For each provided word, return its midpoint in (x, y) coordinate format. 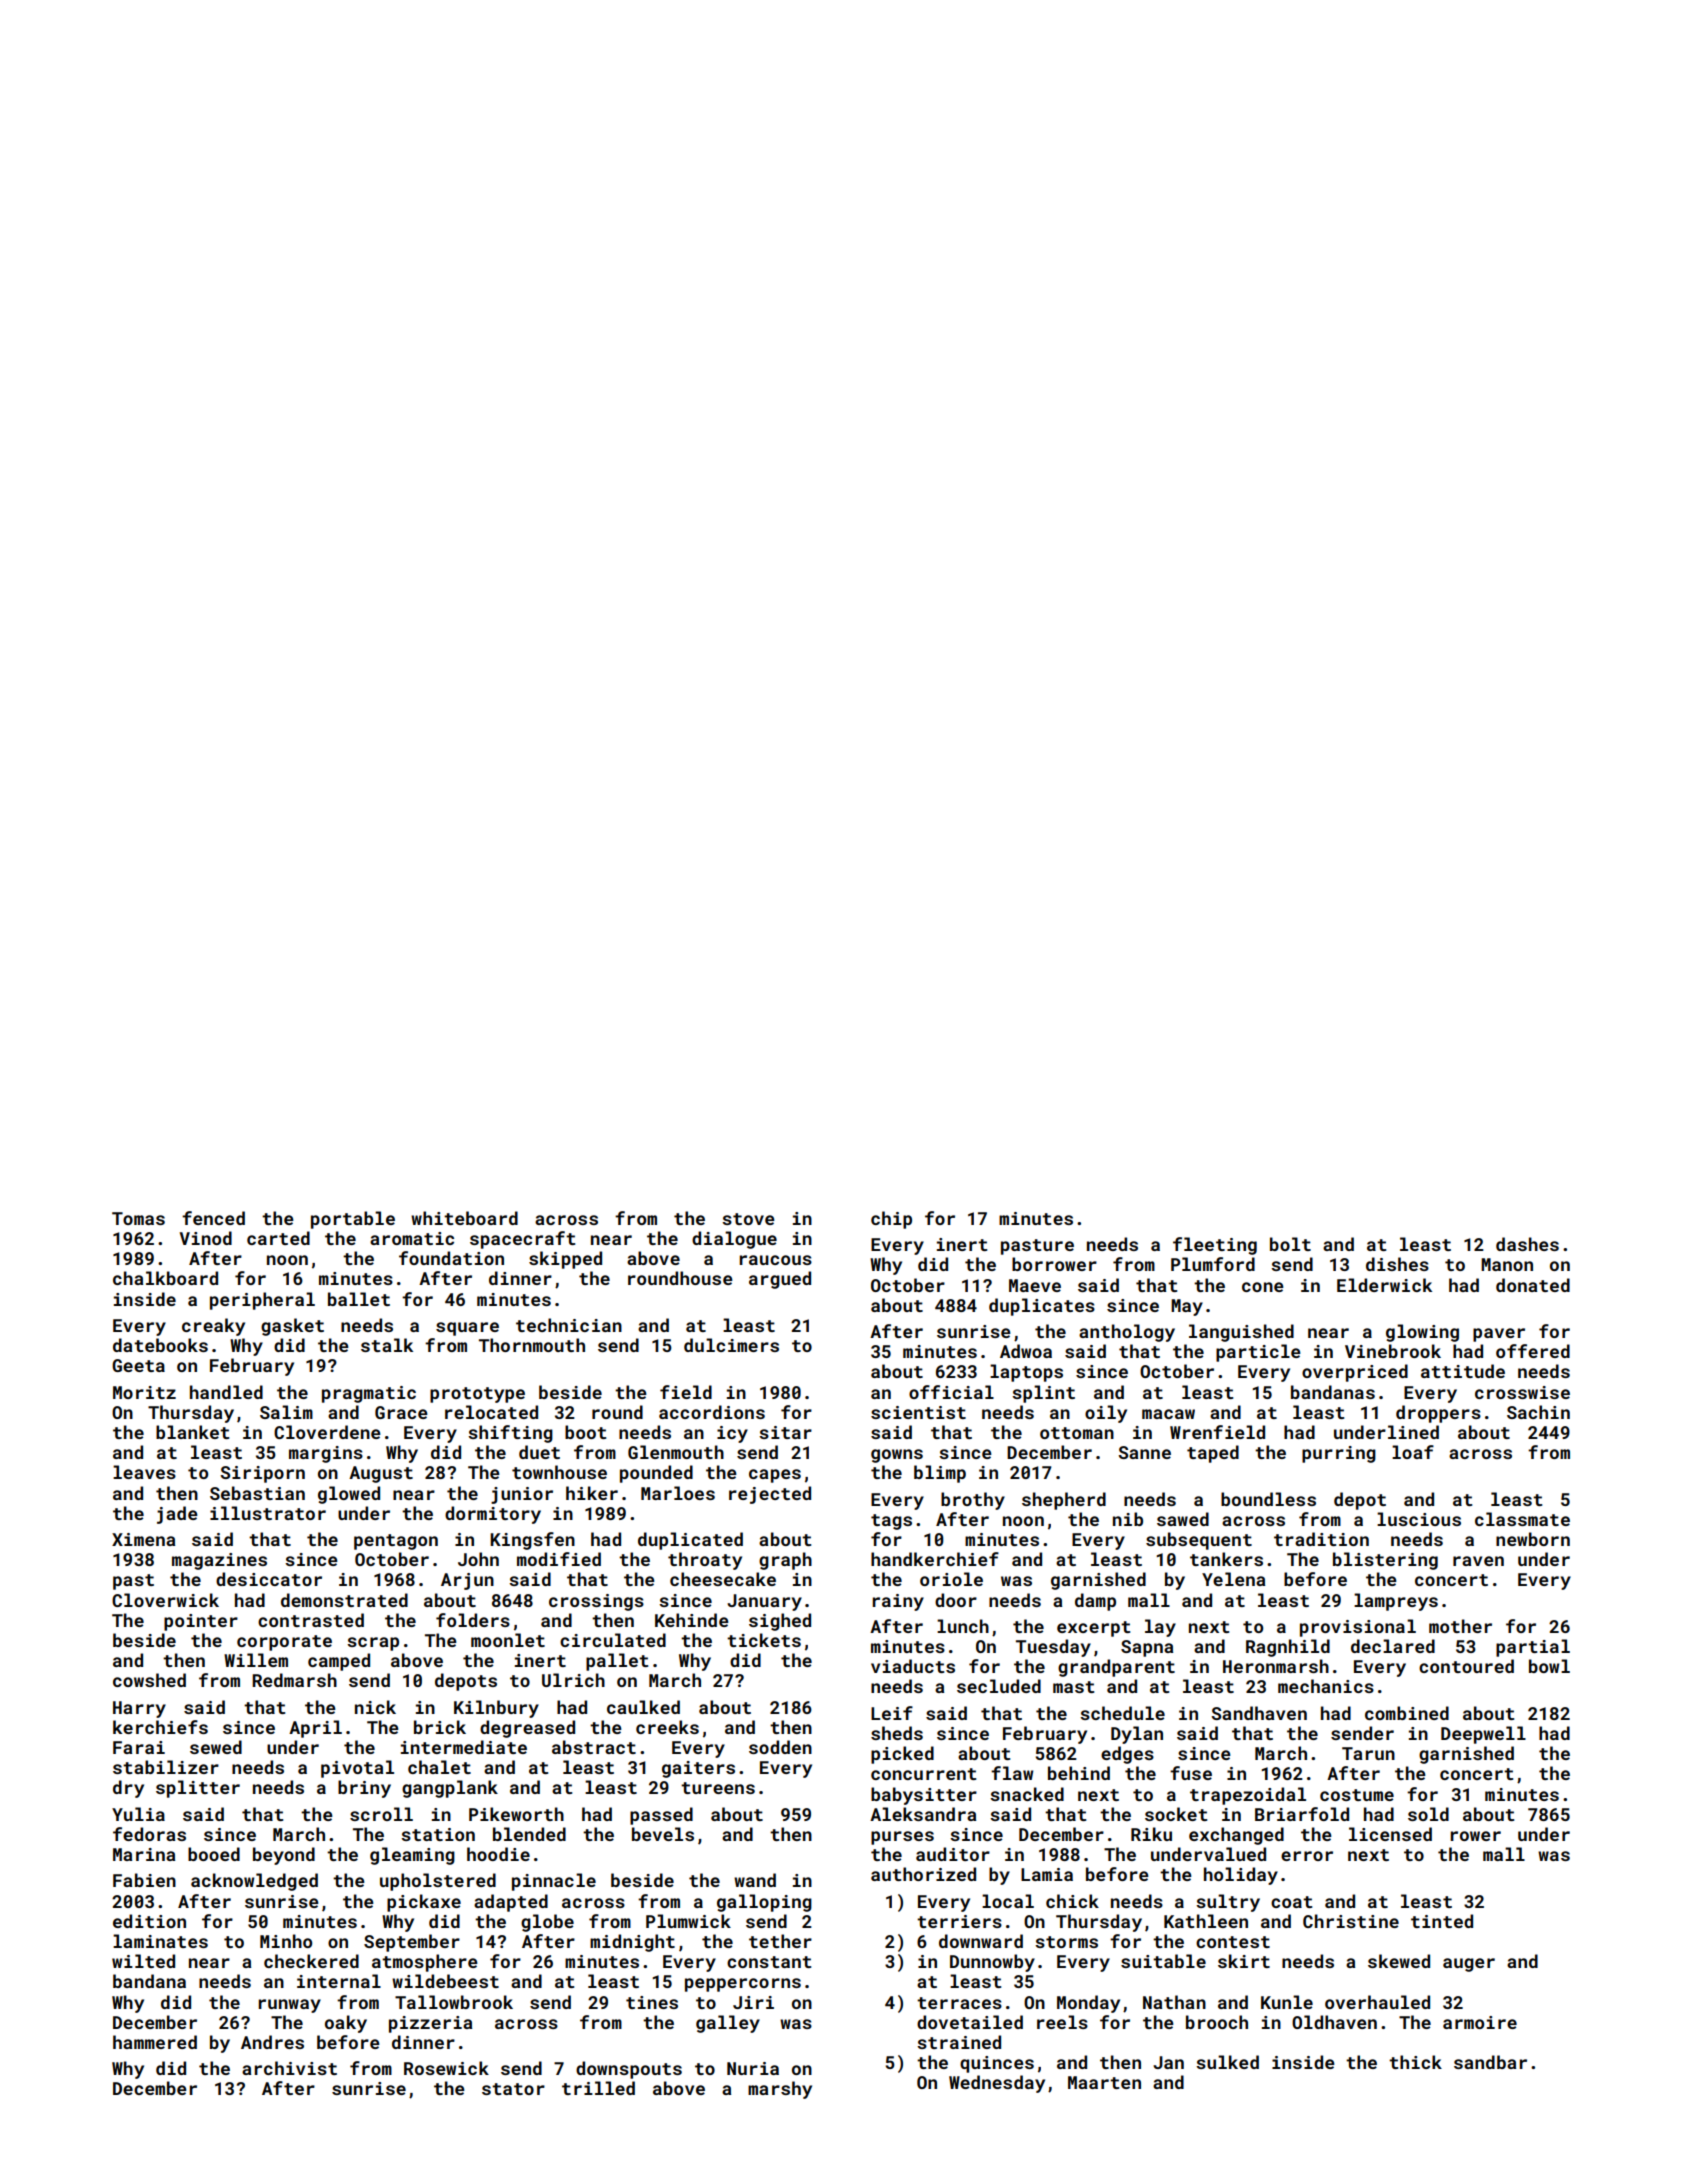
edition (149, 1921)
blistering (1385, 1561)
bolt (1290, 1244)
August (381, 1474)
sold (1428, 1814)
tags (891, 1522)
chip (891, 1220)
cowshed (149, 1680)
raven (1478, 1561)
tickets (764, 1640)
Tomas (138, 1218)
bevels (663, 1834)
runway (289, 2006)
